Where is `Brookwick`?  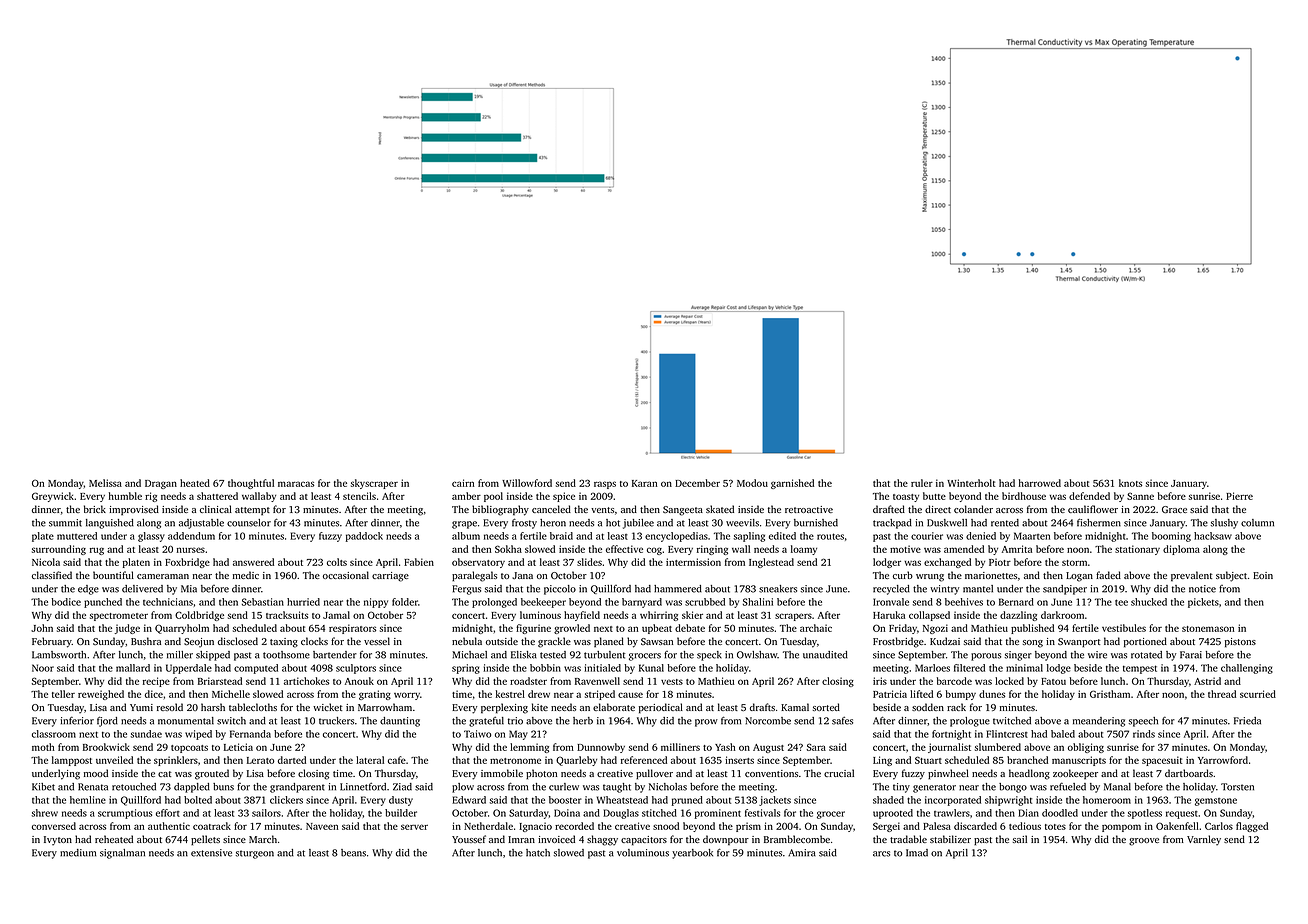 Brookwick is located at coordinates (106, 747).
